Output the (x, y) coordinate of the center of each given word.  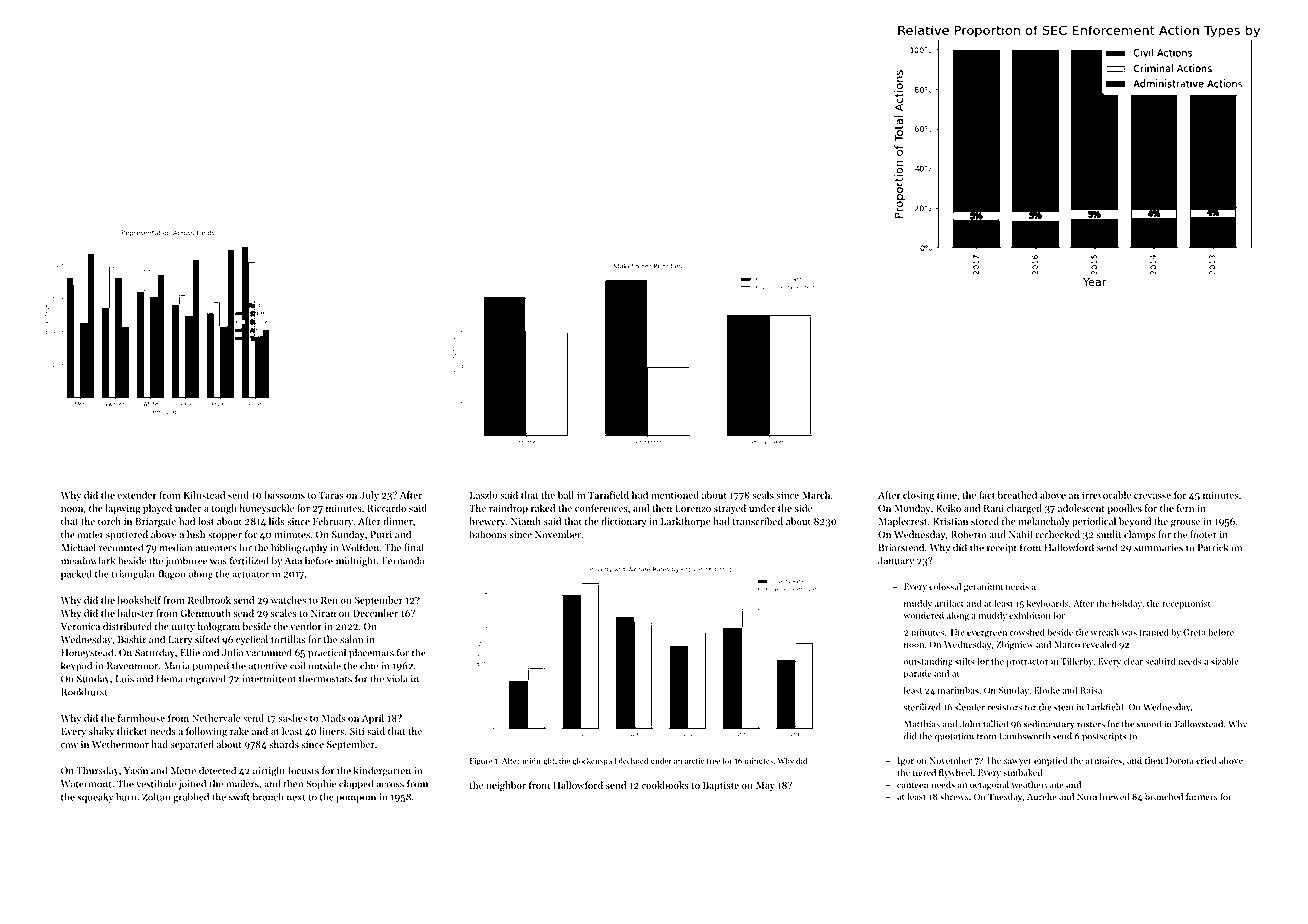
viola (397, 678)
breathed (1017, 495)
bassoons (284, 495)
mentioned (675, 495)
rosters (1091, 725)
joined (192, 784)
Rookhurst (84, 692)
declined (633, 760)
